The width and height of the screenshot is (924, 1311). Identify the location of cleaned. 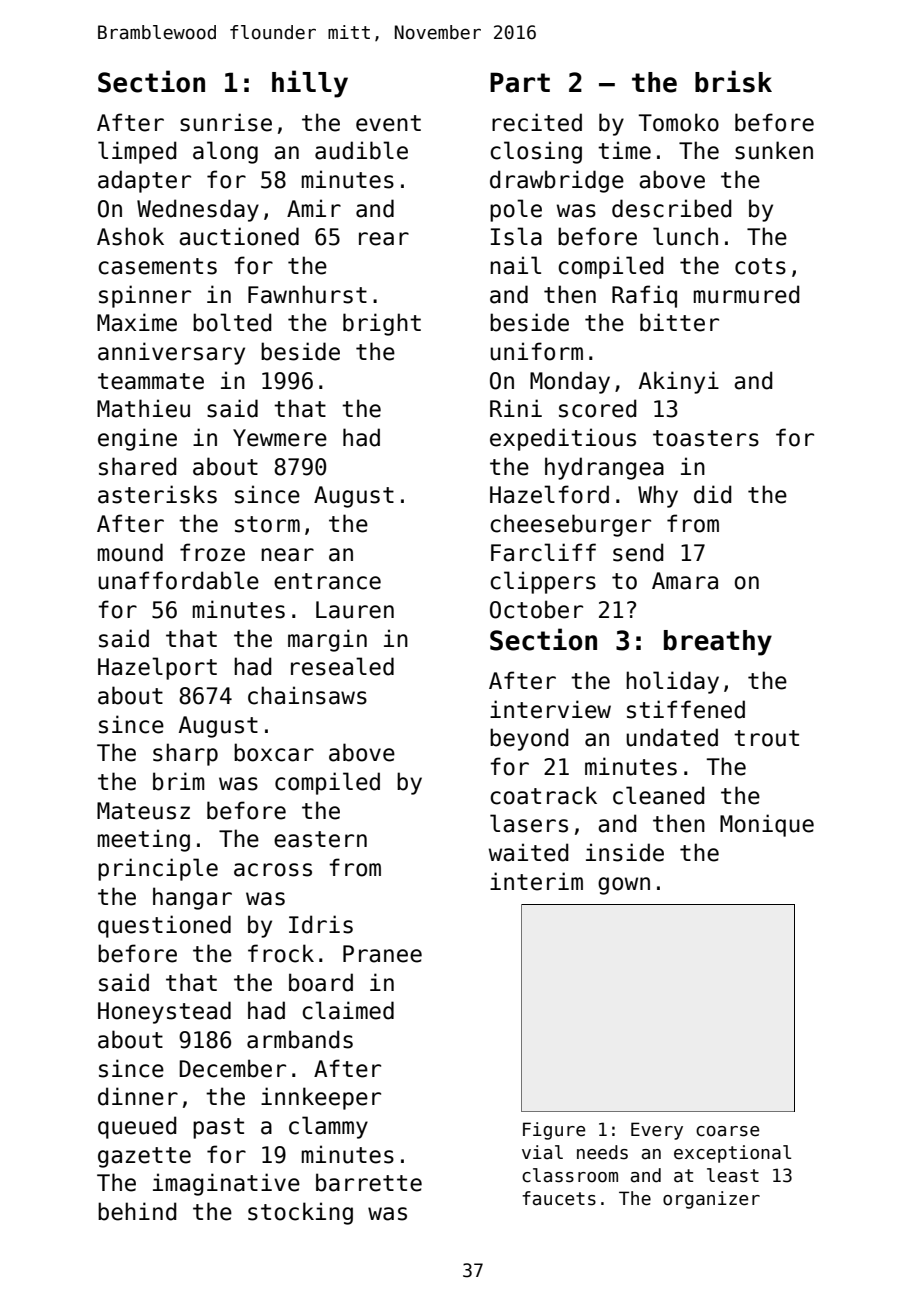
(659, 795).
